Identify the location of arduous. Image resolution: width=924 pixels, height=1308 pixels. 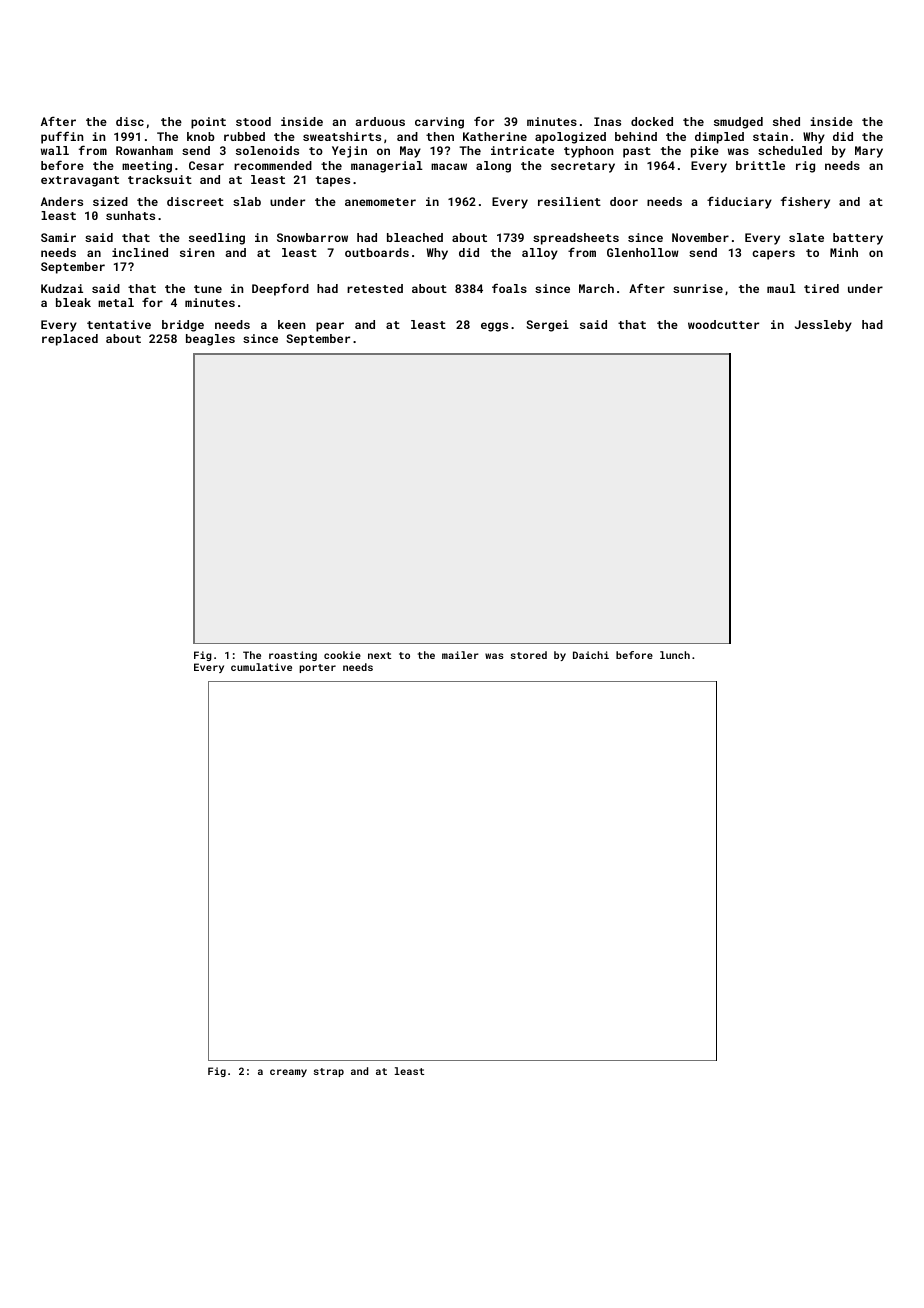
(380, 121).
